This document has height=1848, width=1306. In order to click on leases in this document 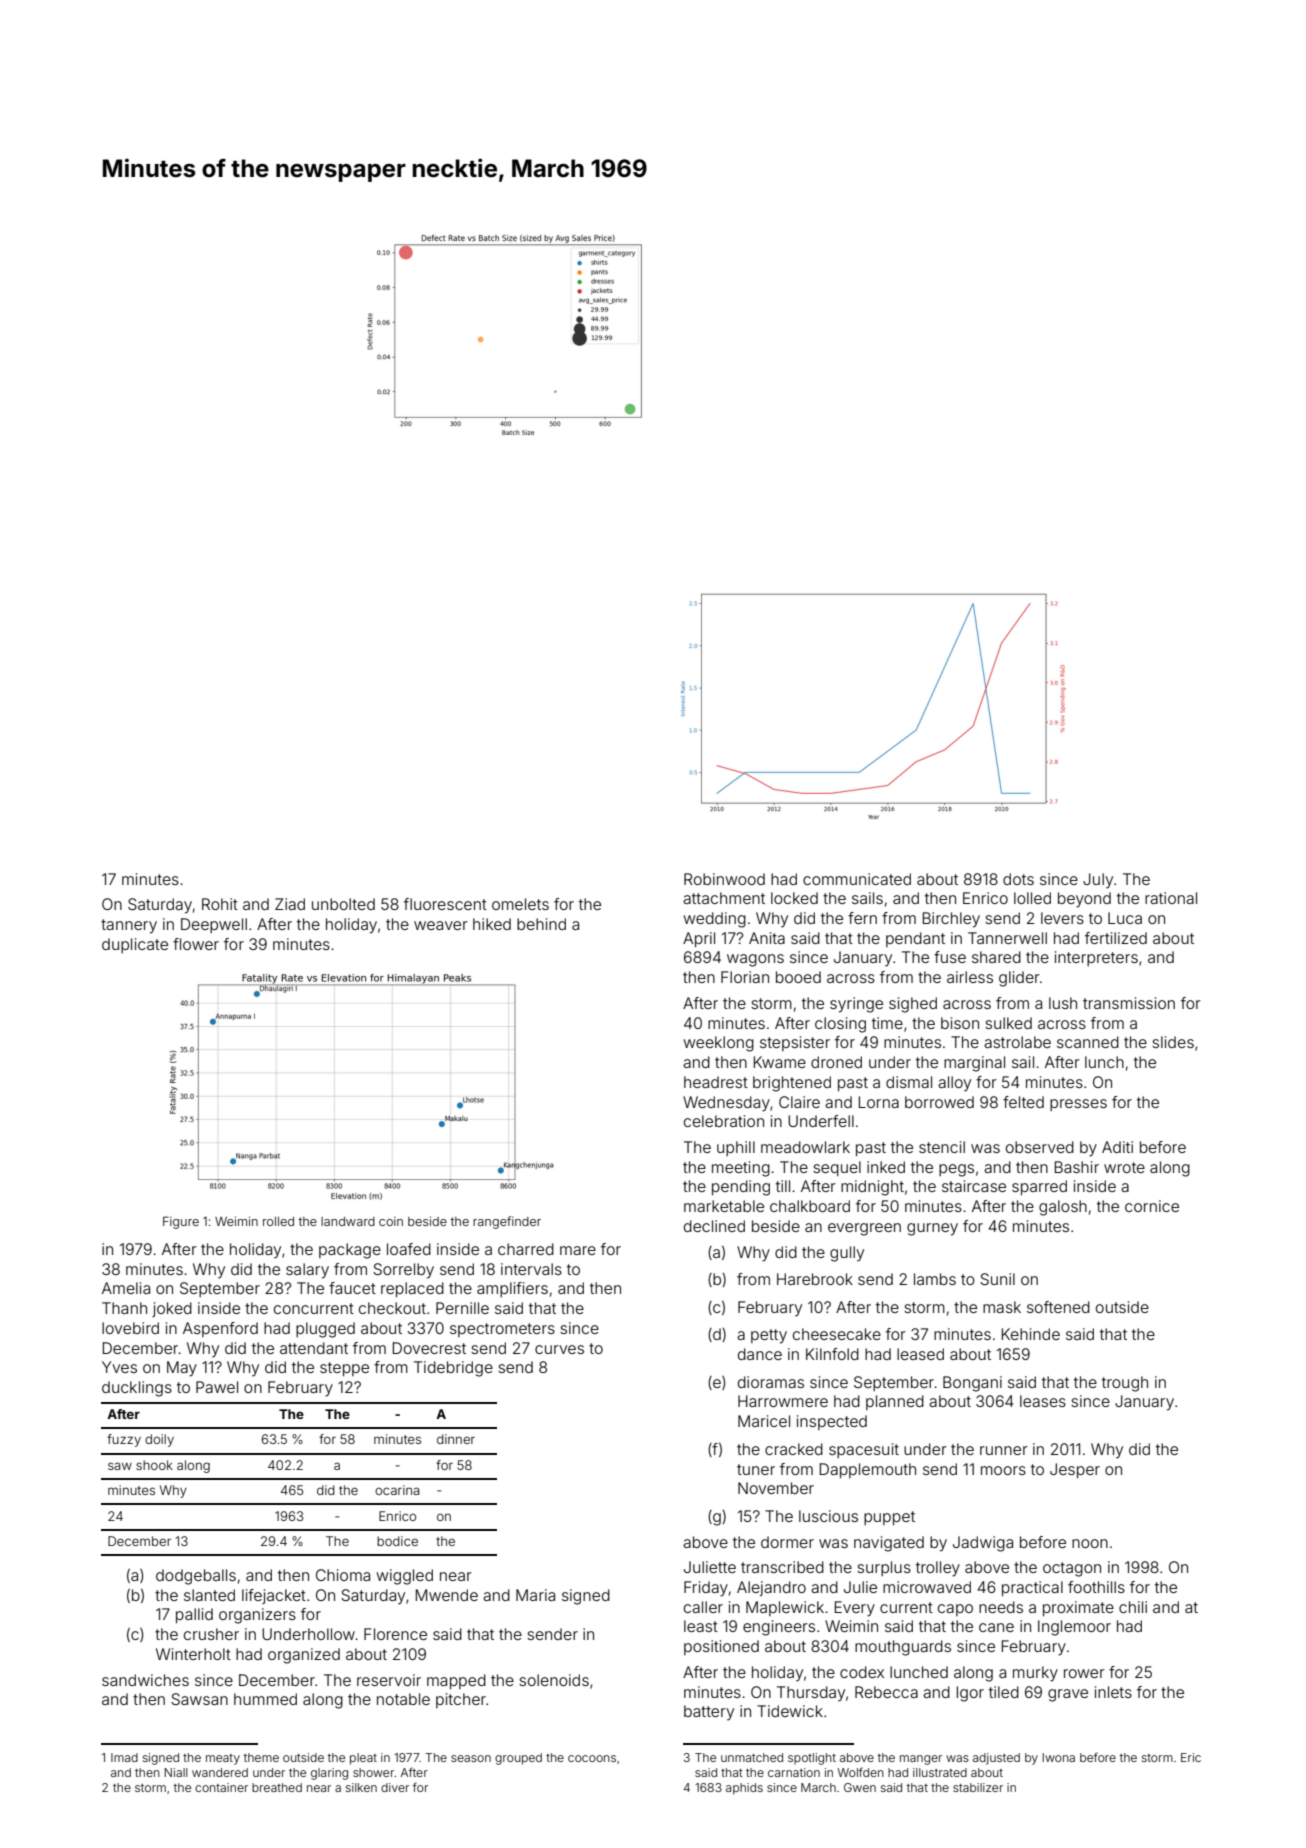, I will do `click(1043, 1401)`.
